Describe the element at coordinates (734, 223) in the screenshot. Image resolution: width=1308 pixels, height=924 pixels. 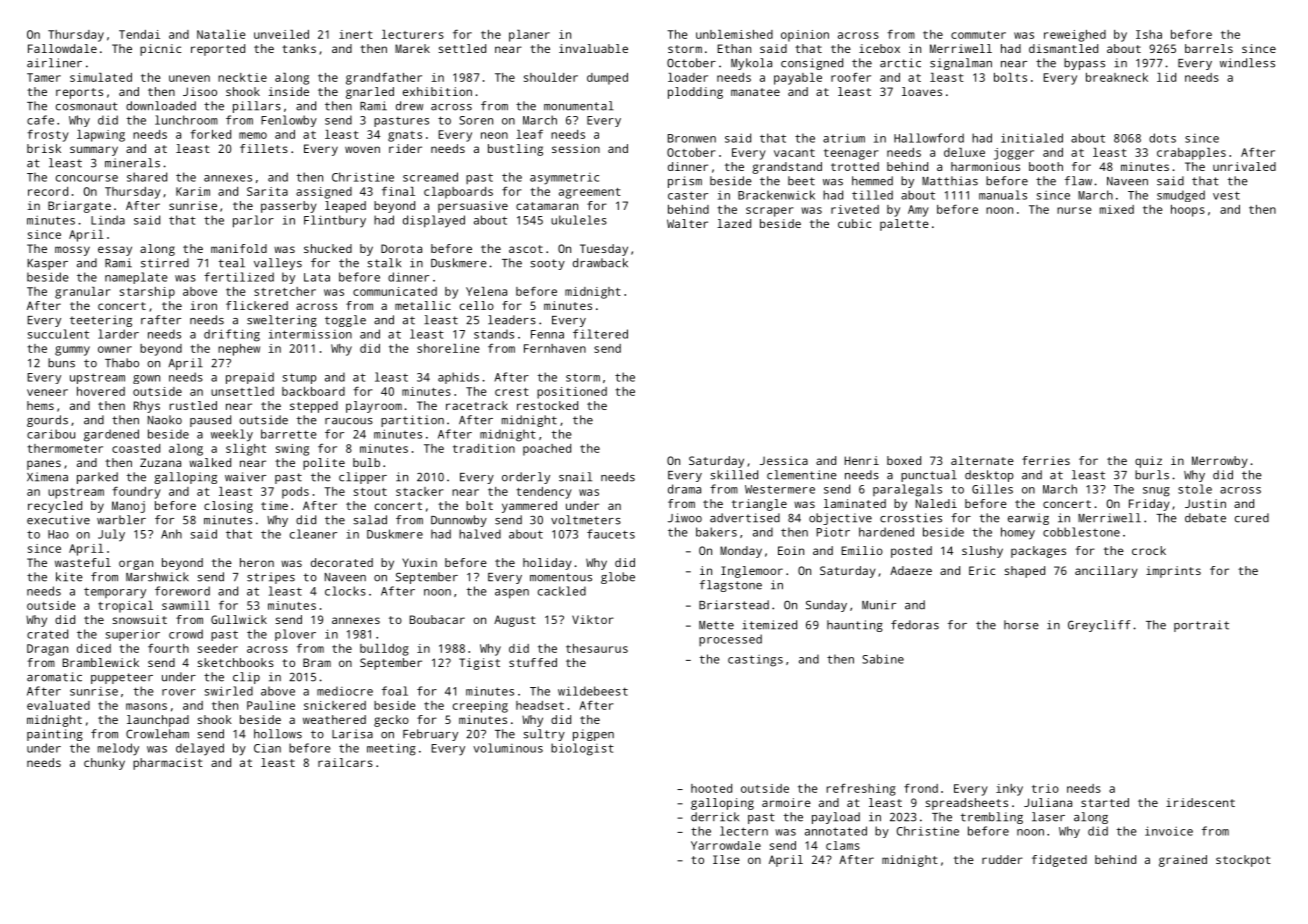
I see `lazed` at that location.
